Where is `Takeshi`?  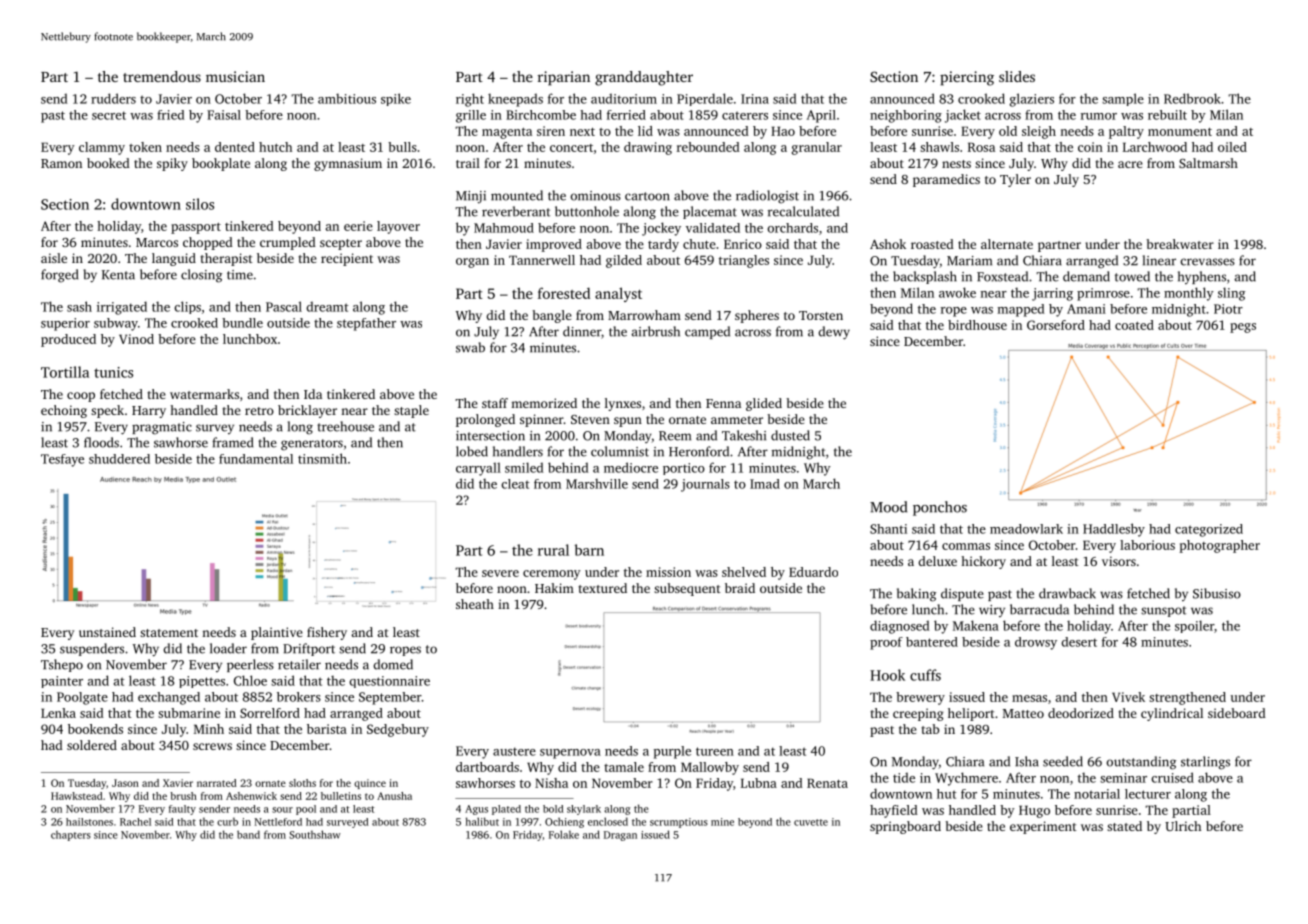
Takeshi is located at coordinates (744, 435).
